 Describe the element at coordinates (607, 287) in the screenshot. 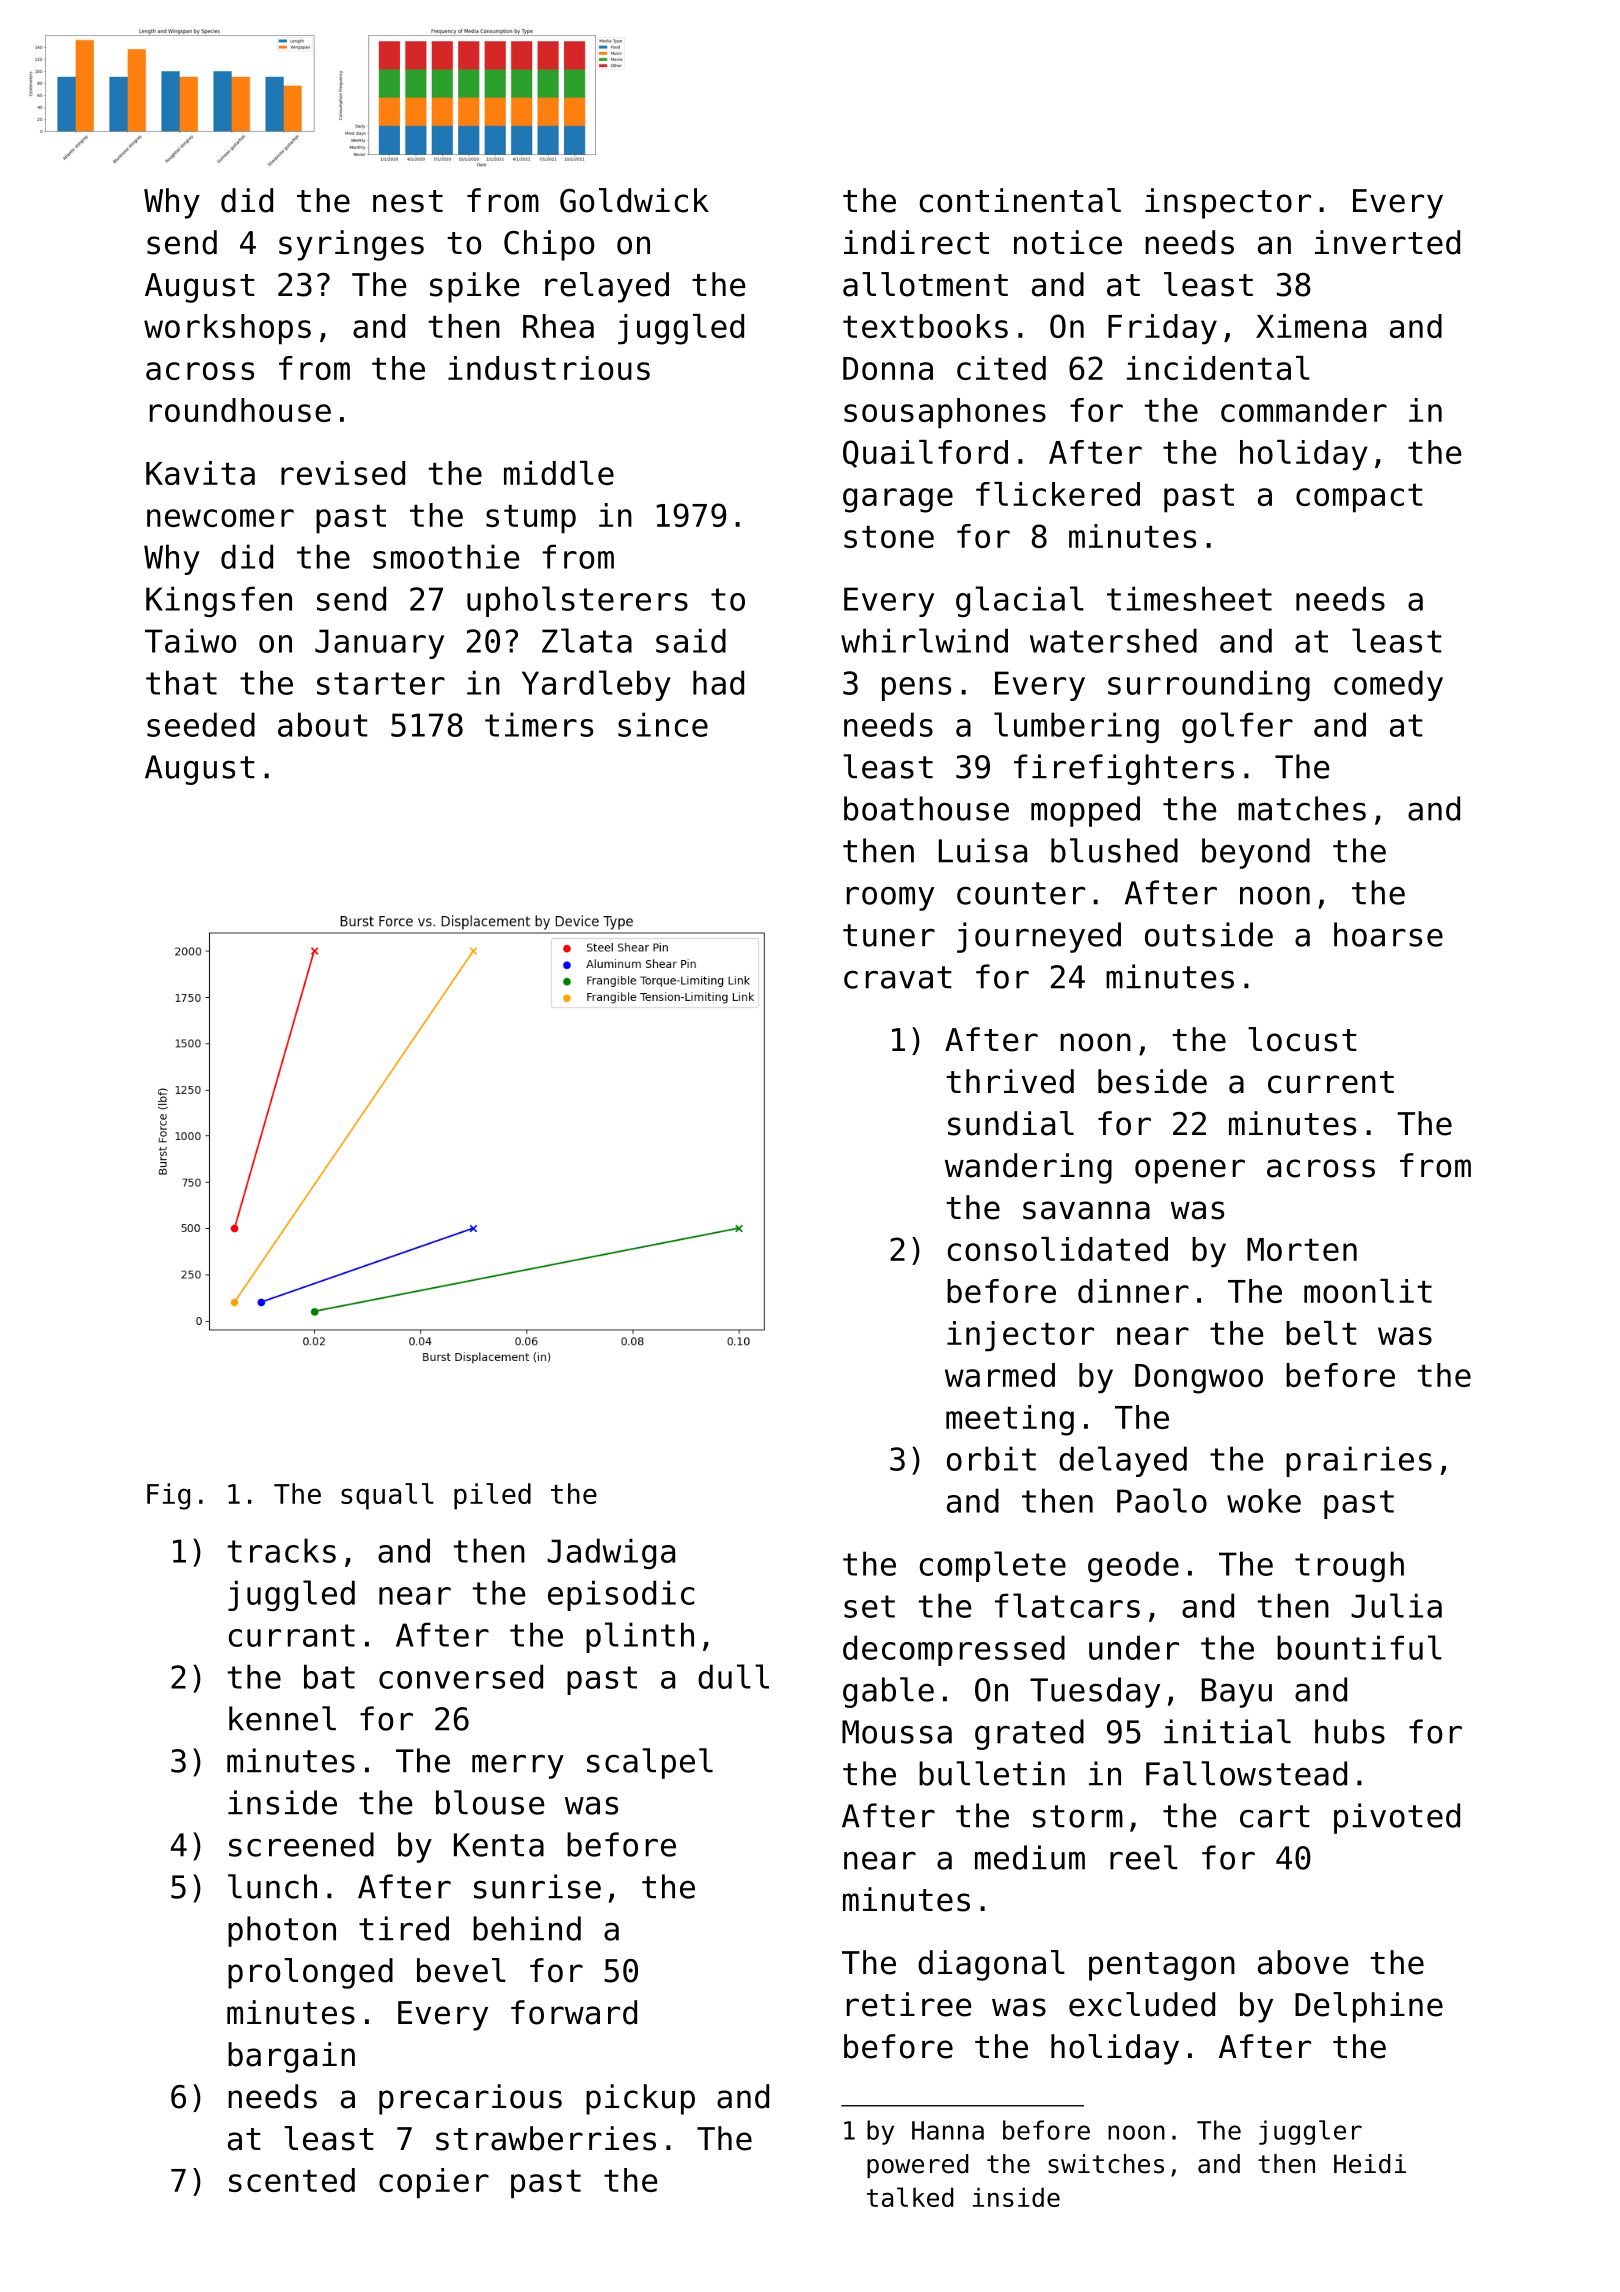

I see `relayed` at that location.
